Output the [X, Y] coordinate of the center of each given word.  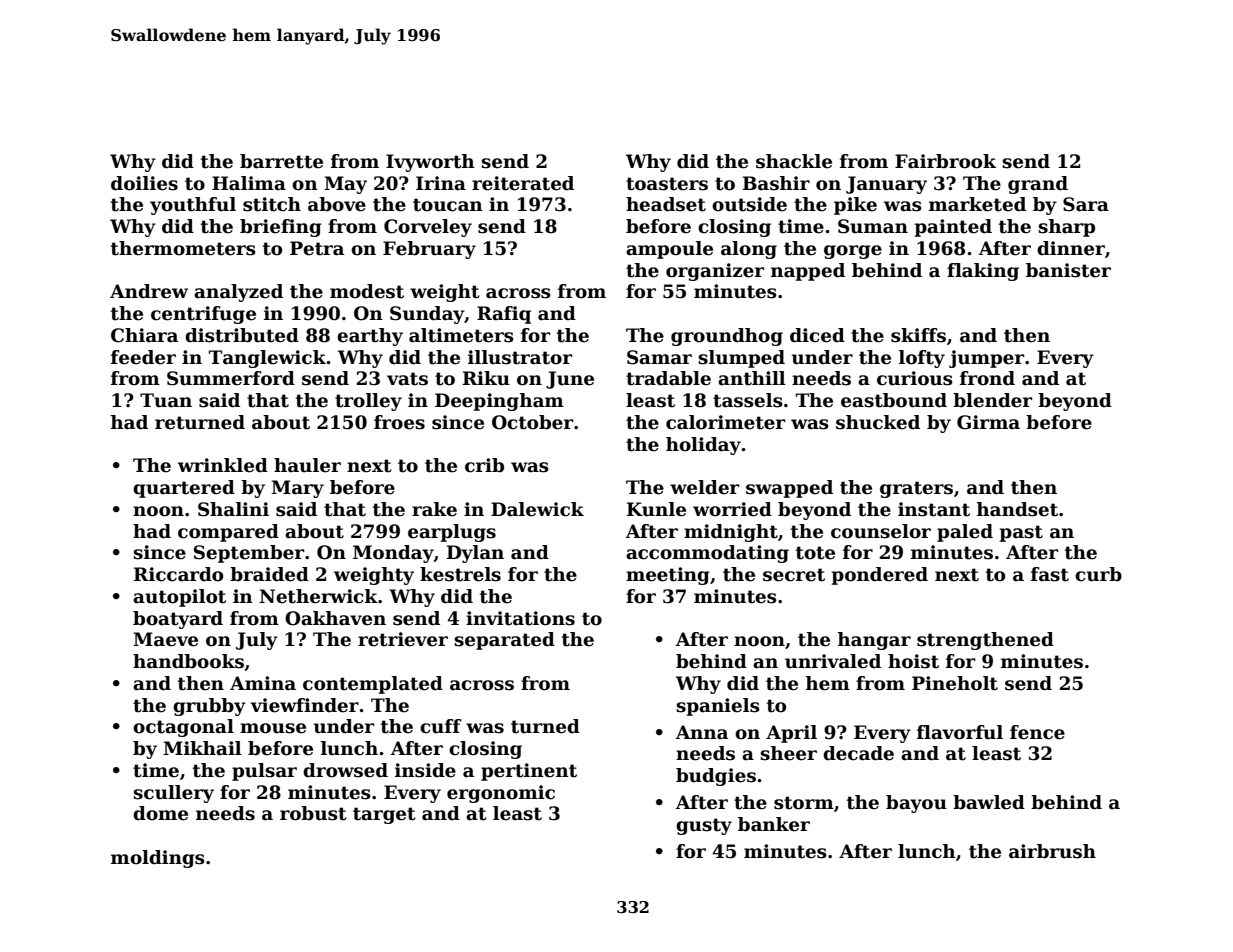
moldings [158, 859]
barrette [281, 161]
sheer [788, 753]
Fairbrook [945, 161]
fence [1037, 732]
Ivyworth [430, 163]
